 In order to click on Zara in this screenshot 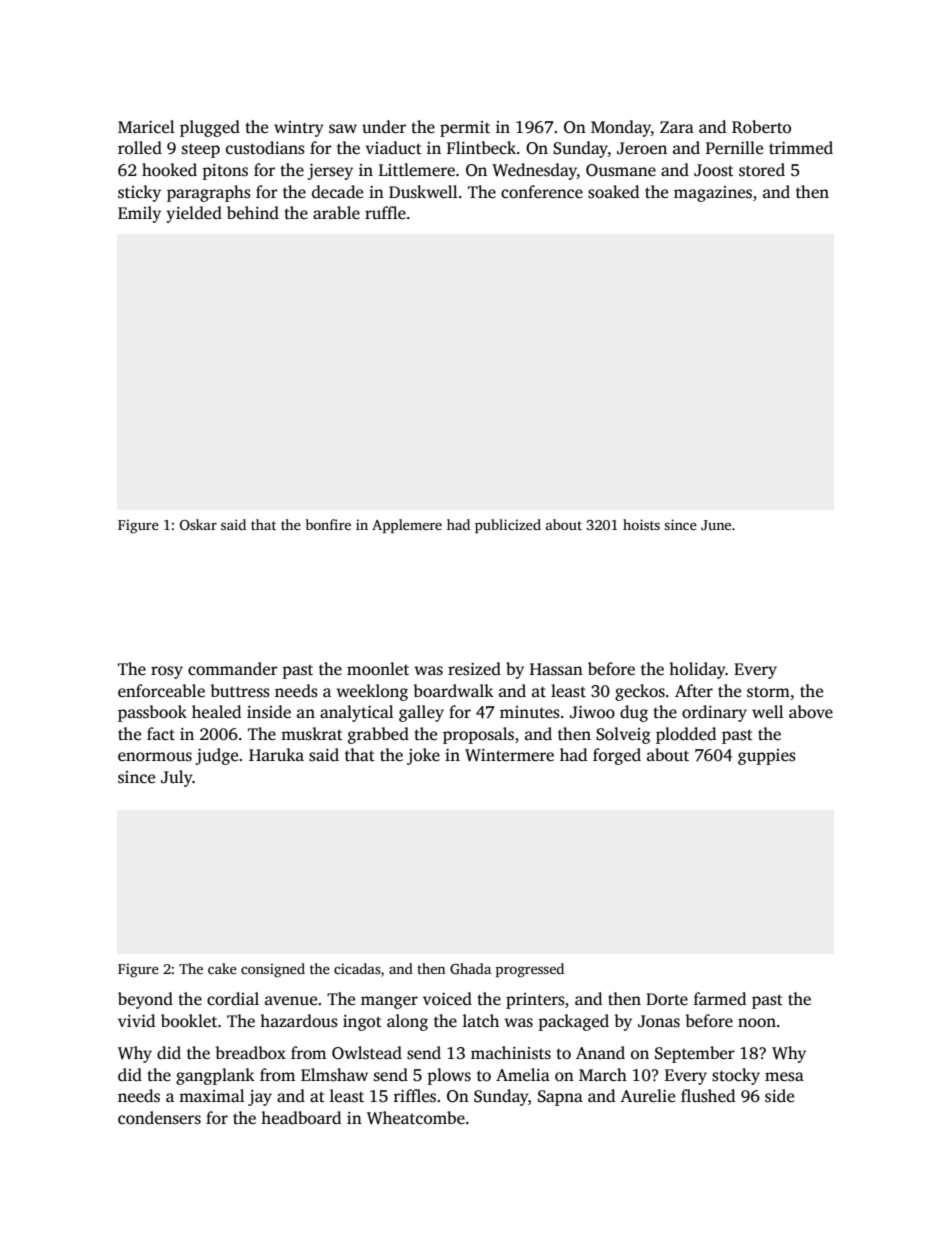, I will do `click(677, 127)`.
